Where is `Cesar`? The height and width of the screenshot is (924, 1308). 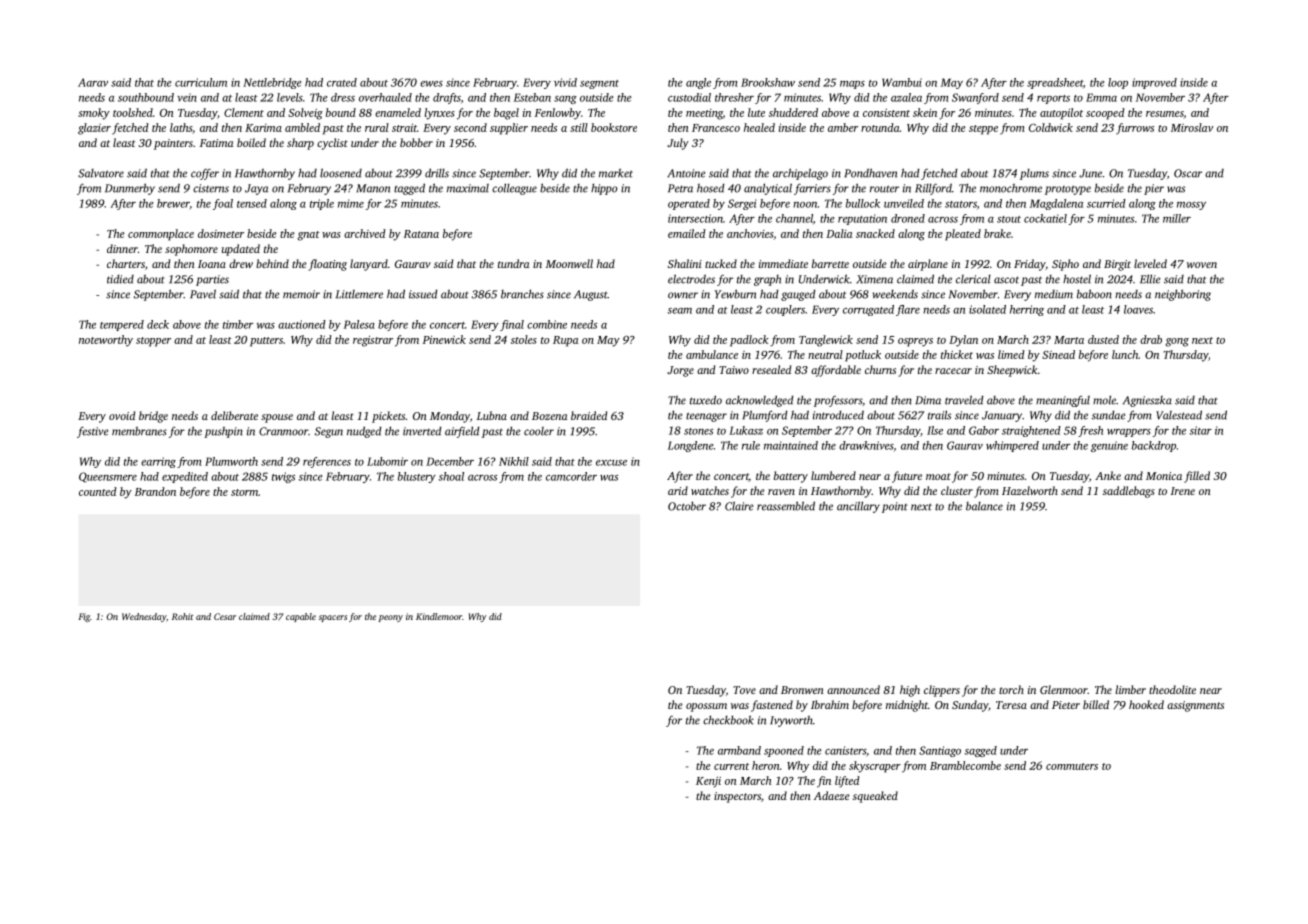 Cesar is located at coordinates (225, 616).
